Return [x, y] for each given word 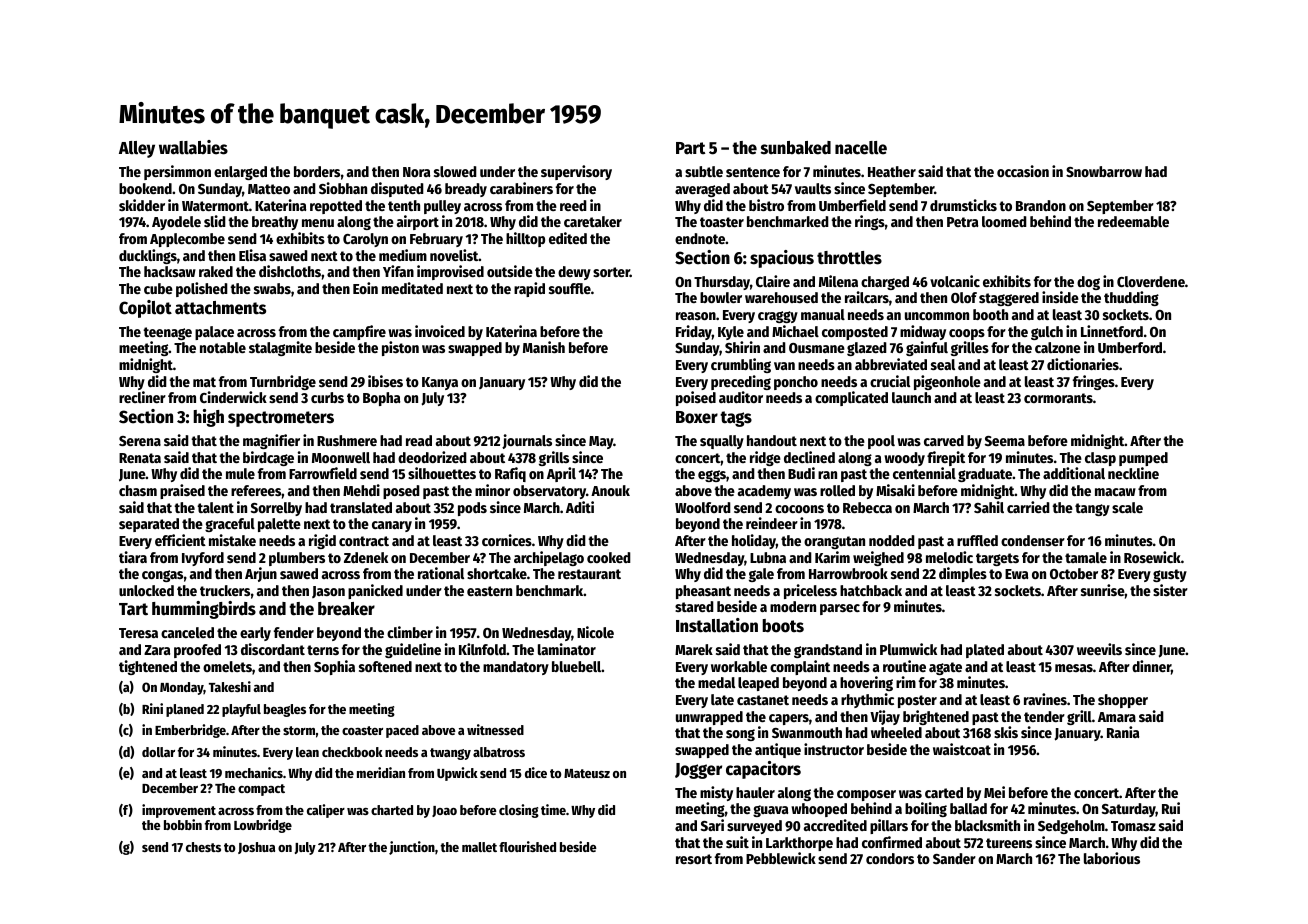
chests [203, 847]
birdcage [268, 458]
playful [241, 710]
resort [694, 859]
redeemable [1133, 221]
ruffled [977, 540]
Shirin [742, 347]
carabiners [521, 188]
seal [943, 364]
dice [536, 772]
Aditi [580, 507]
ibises [385, 381]
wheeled [896, 732]
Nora [416, 172]
